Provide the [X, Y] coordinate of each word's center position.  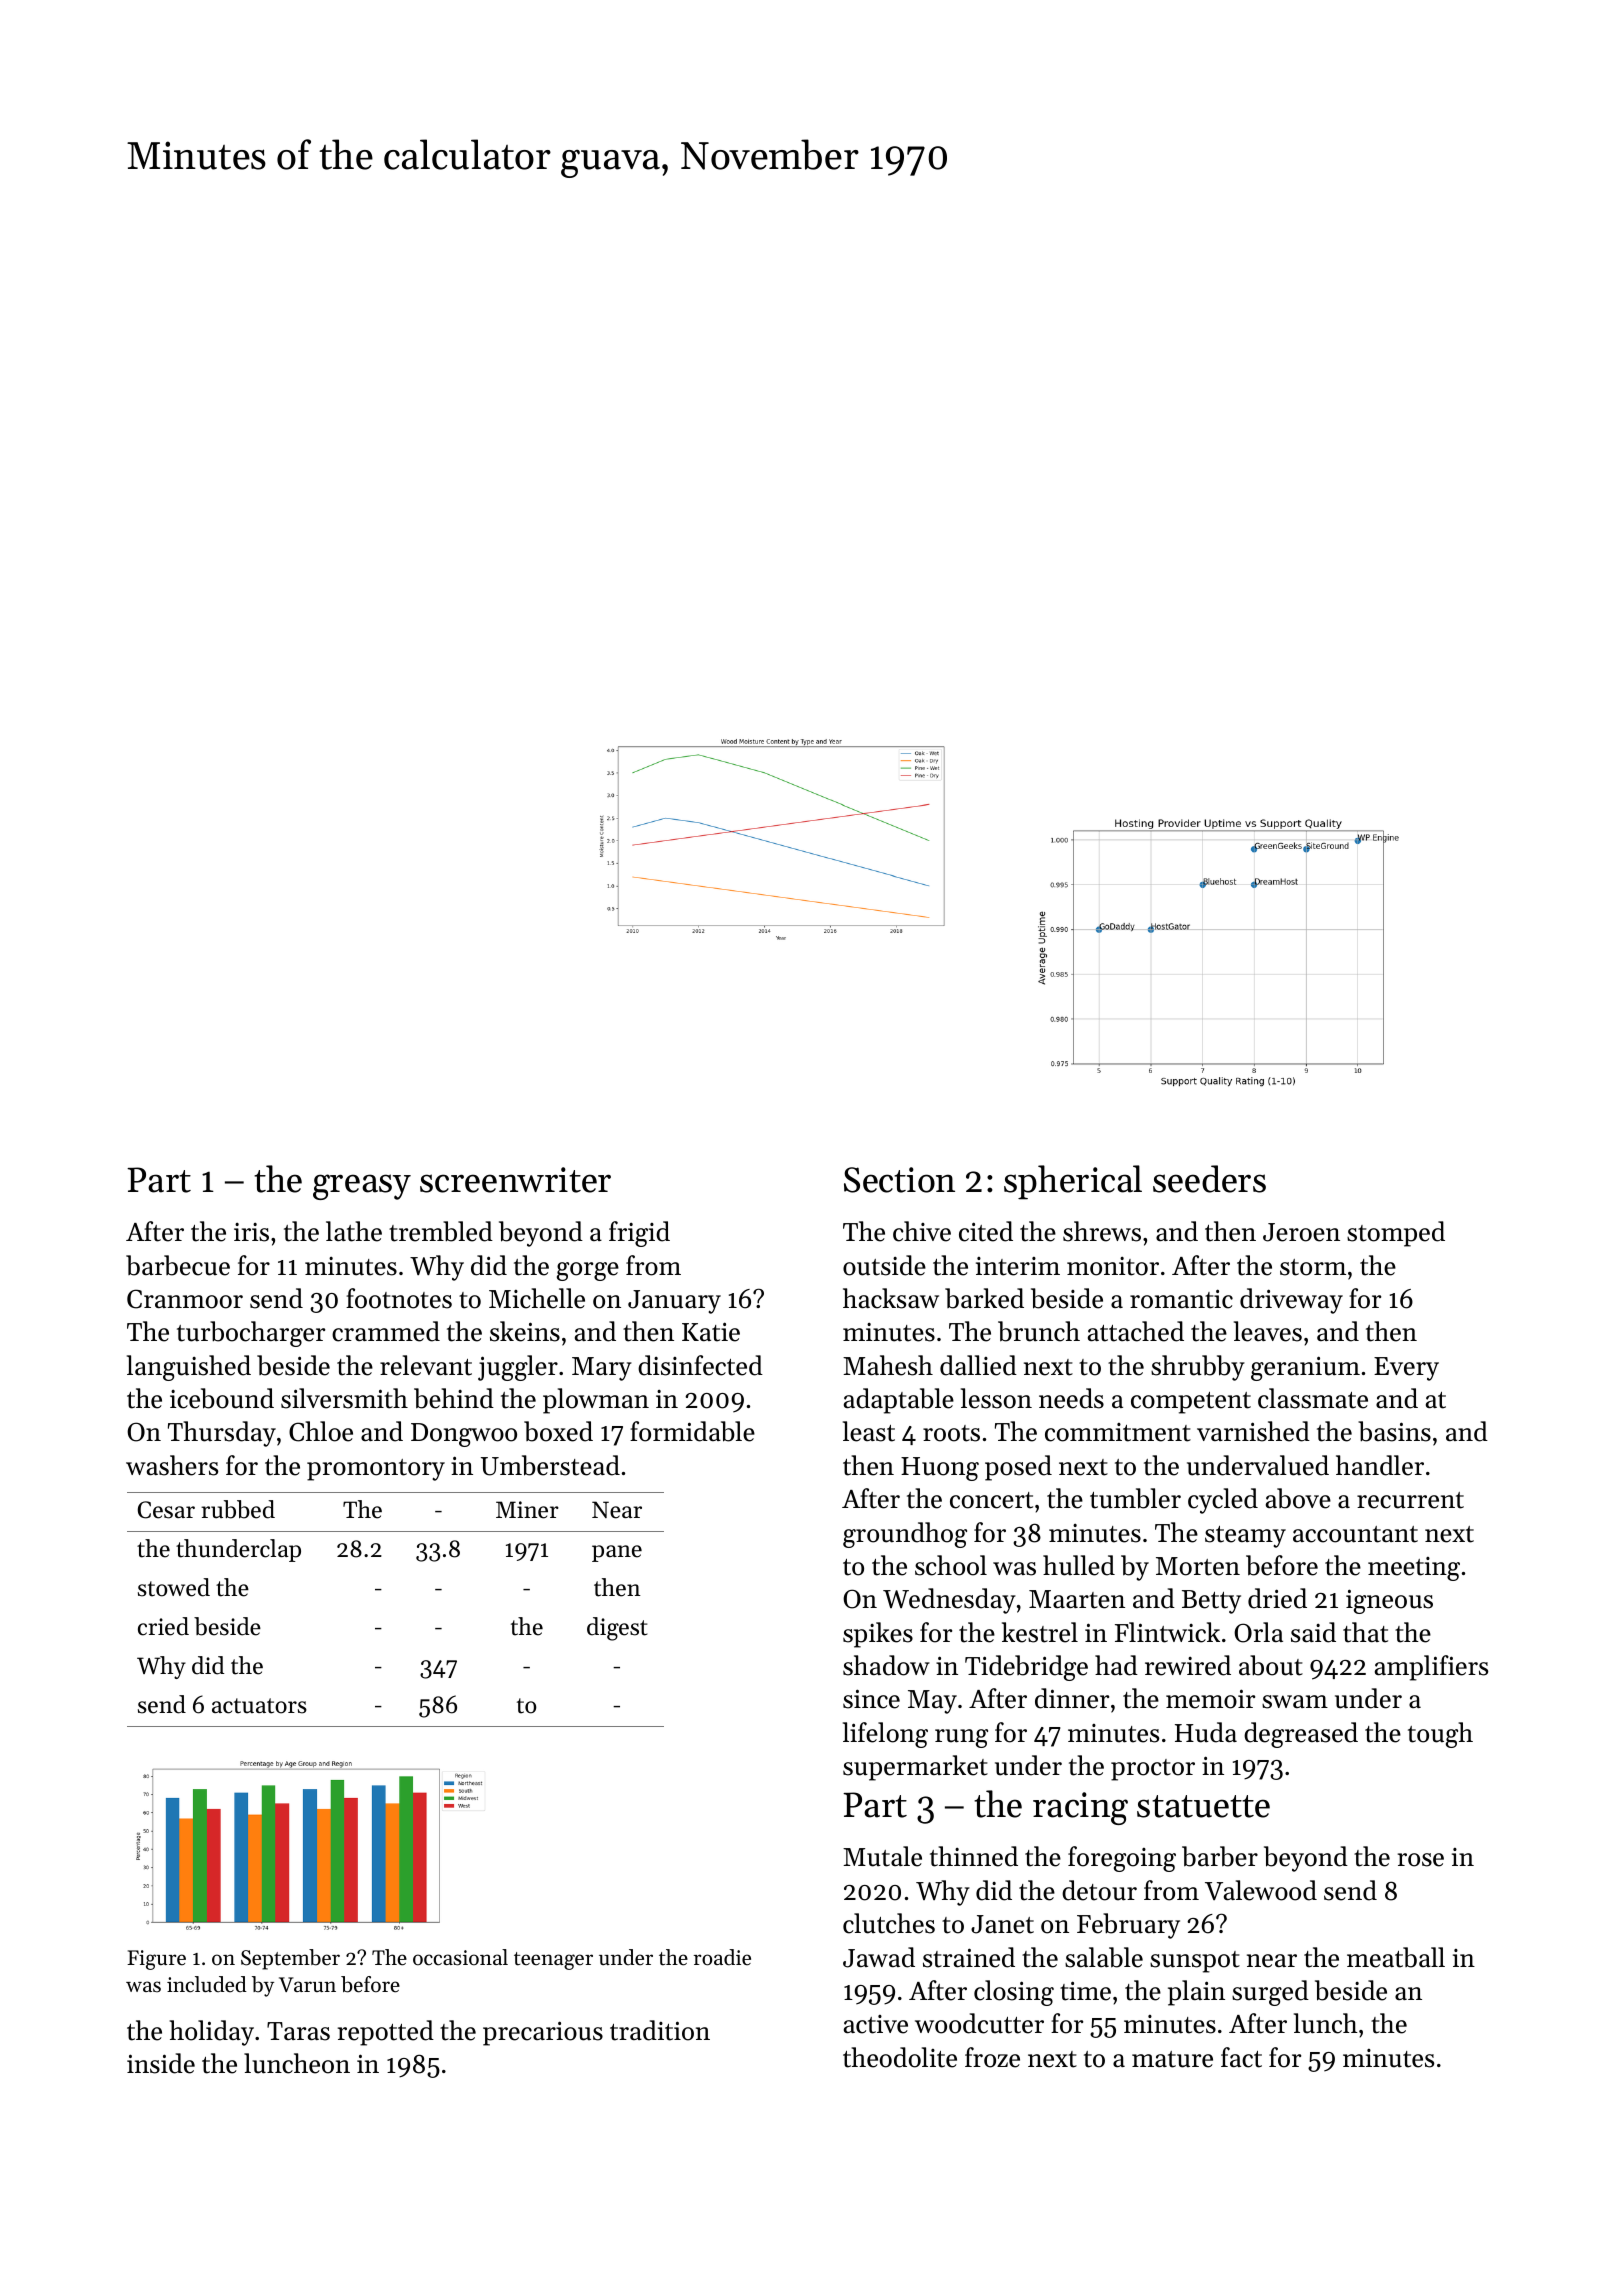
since [871, 1699]
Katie [711, 1332]
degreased [1301, 1735]
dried [1277, 1598]
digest [617, 1629]
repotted [386, 2033]
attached [1136, 1331]
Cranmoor [185, 1299]
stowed [174, 1587]
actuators [259, 1706]
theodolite [900, 2057]
